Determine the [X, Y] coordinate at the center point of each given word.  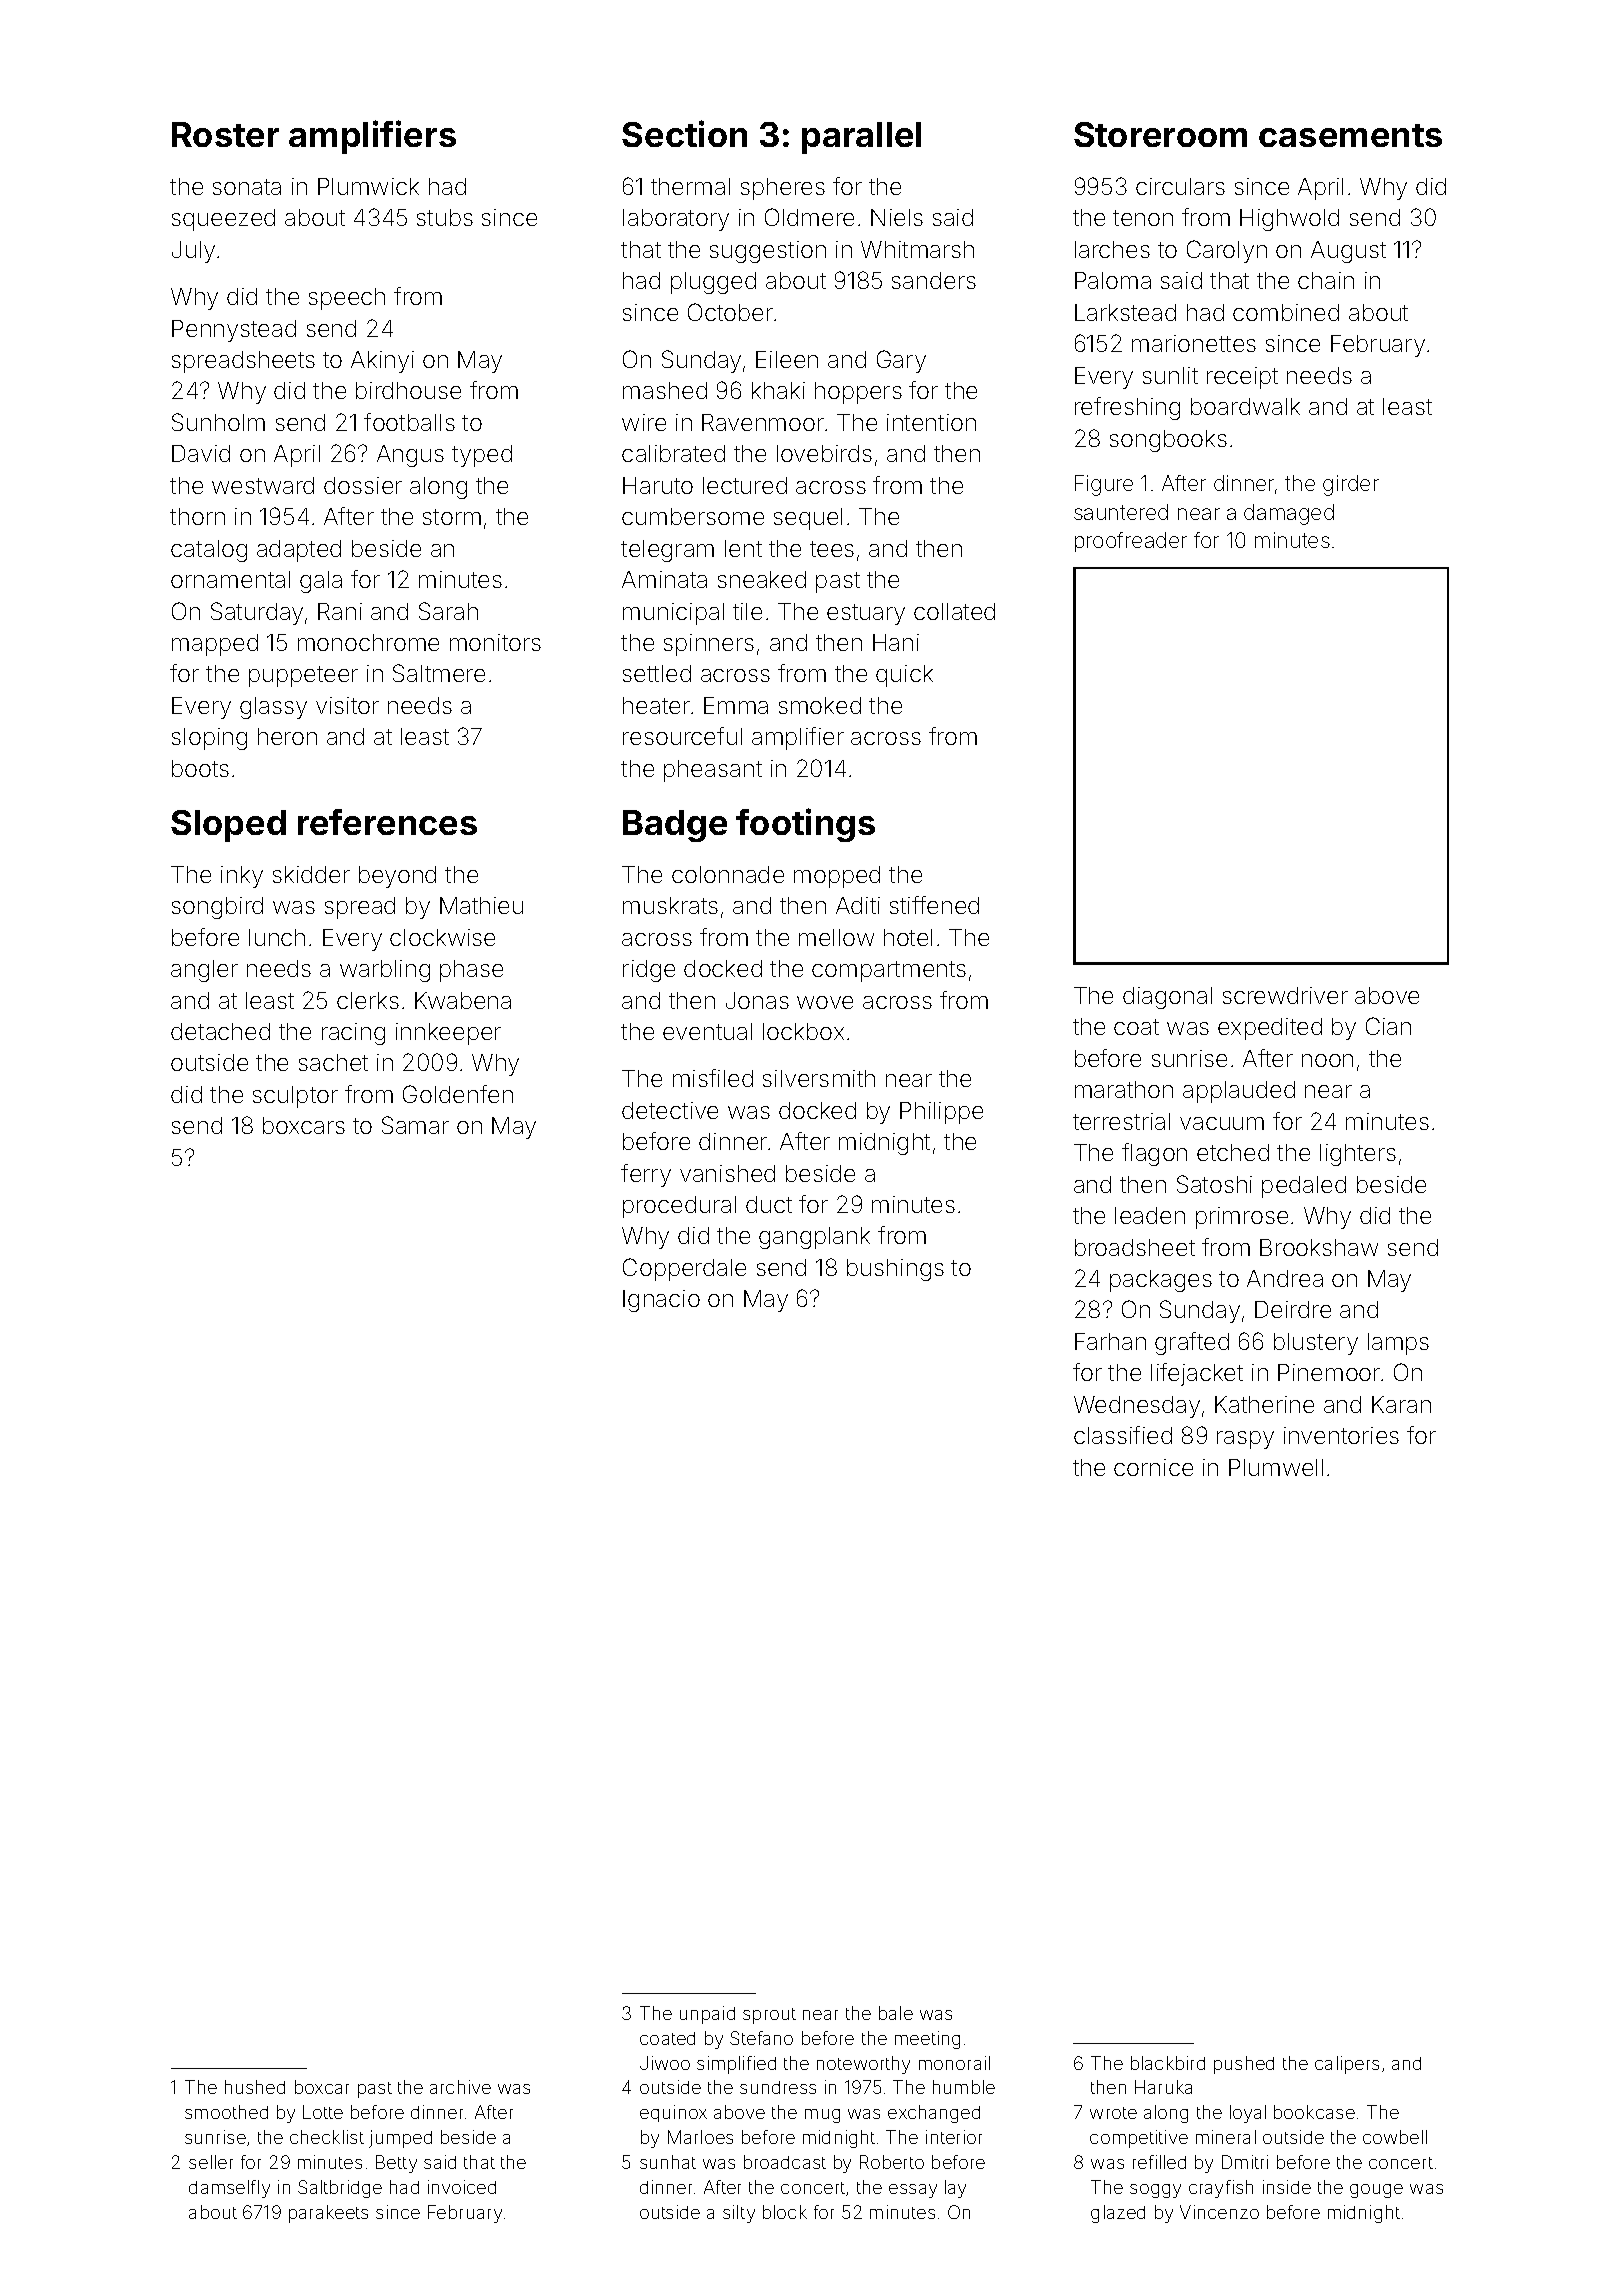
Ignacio [661, 1301]
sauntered [1121, 512]
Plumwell [1276, 1467]
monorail [954, 2063]
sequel [808, 519]
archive [460, 2087]
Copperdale [684, 1269]
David [201, 453]
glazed [1118, 2214]
